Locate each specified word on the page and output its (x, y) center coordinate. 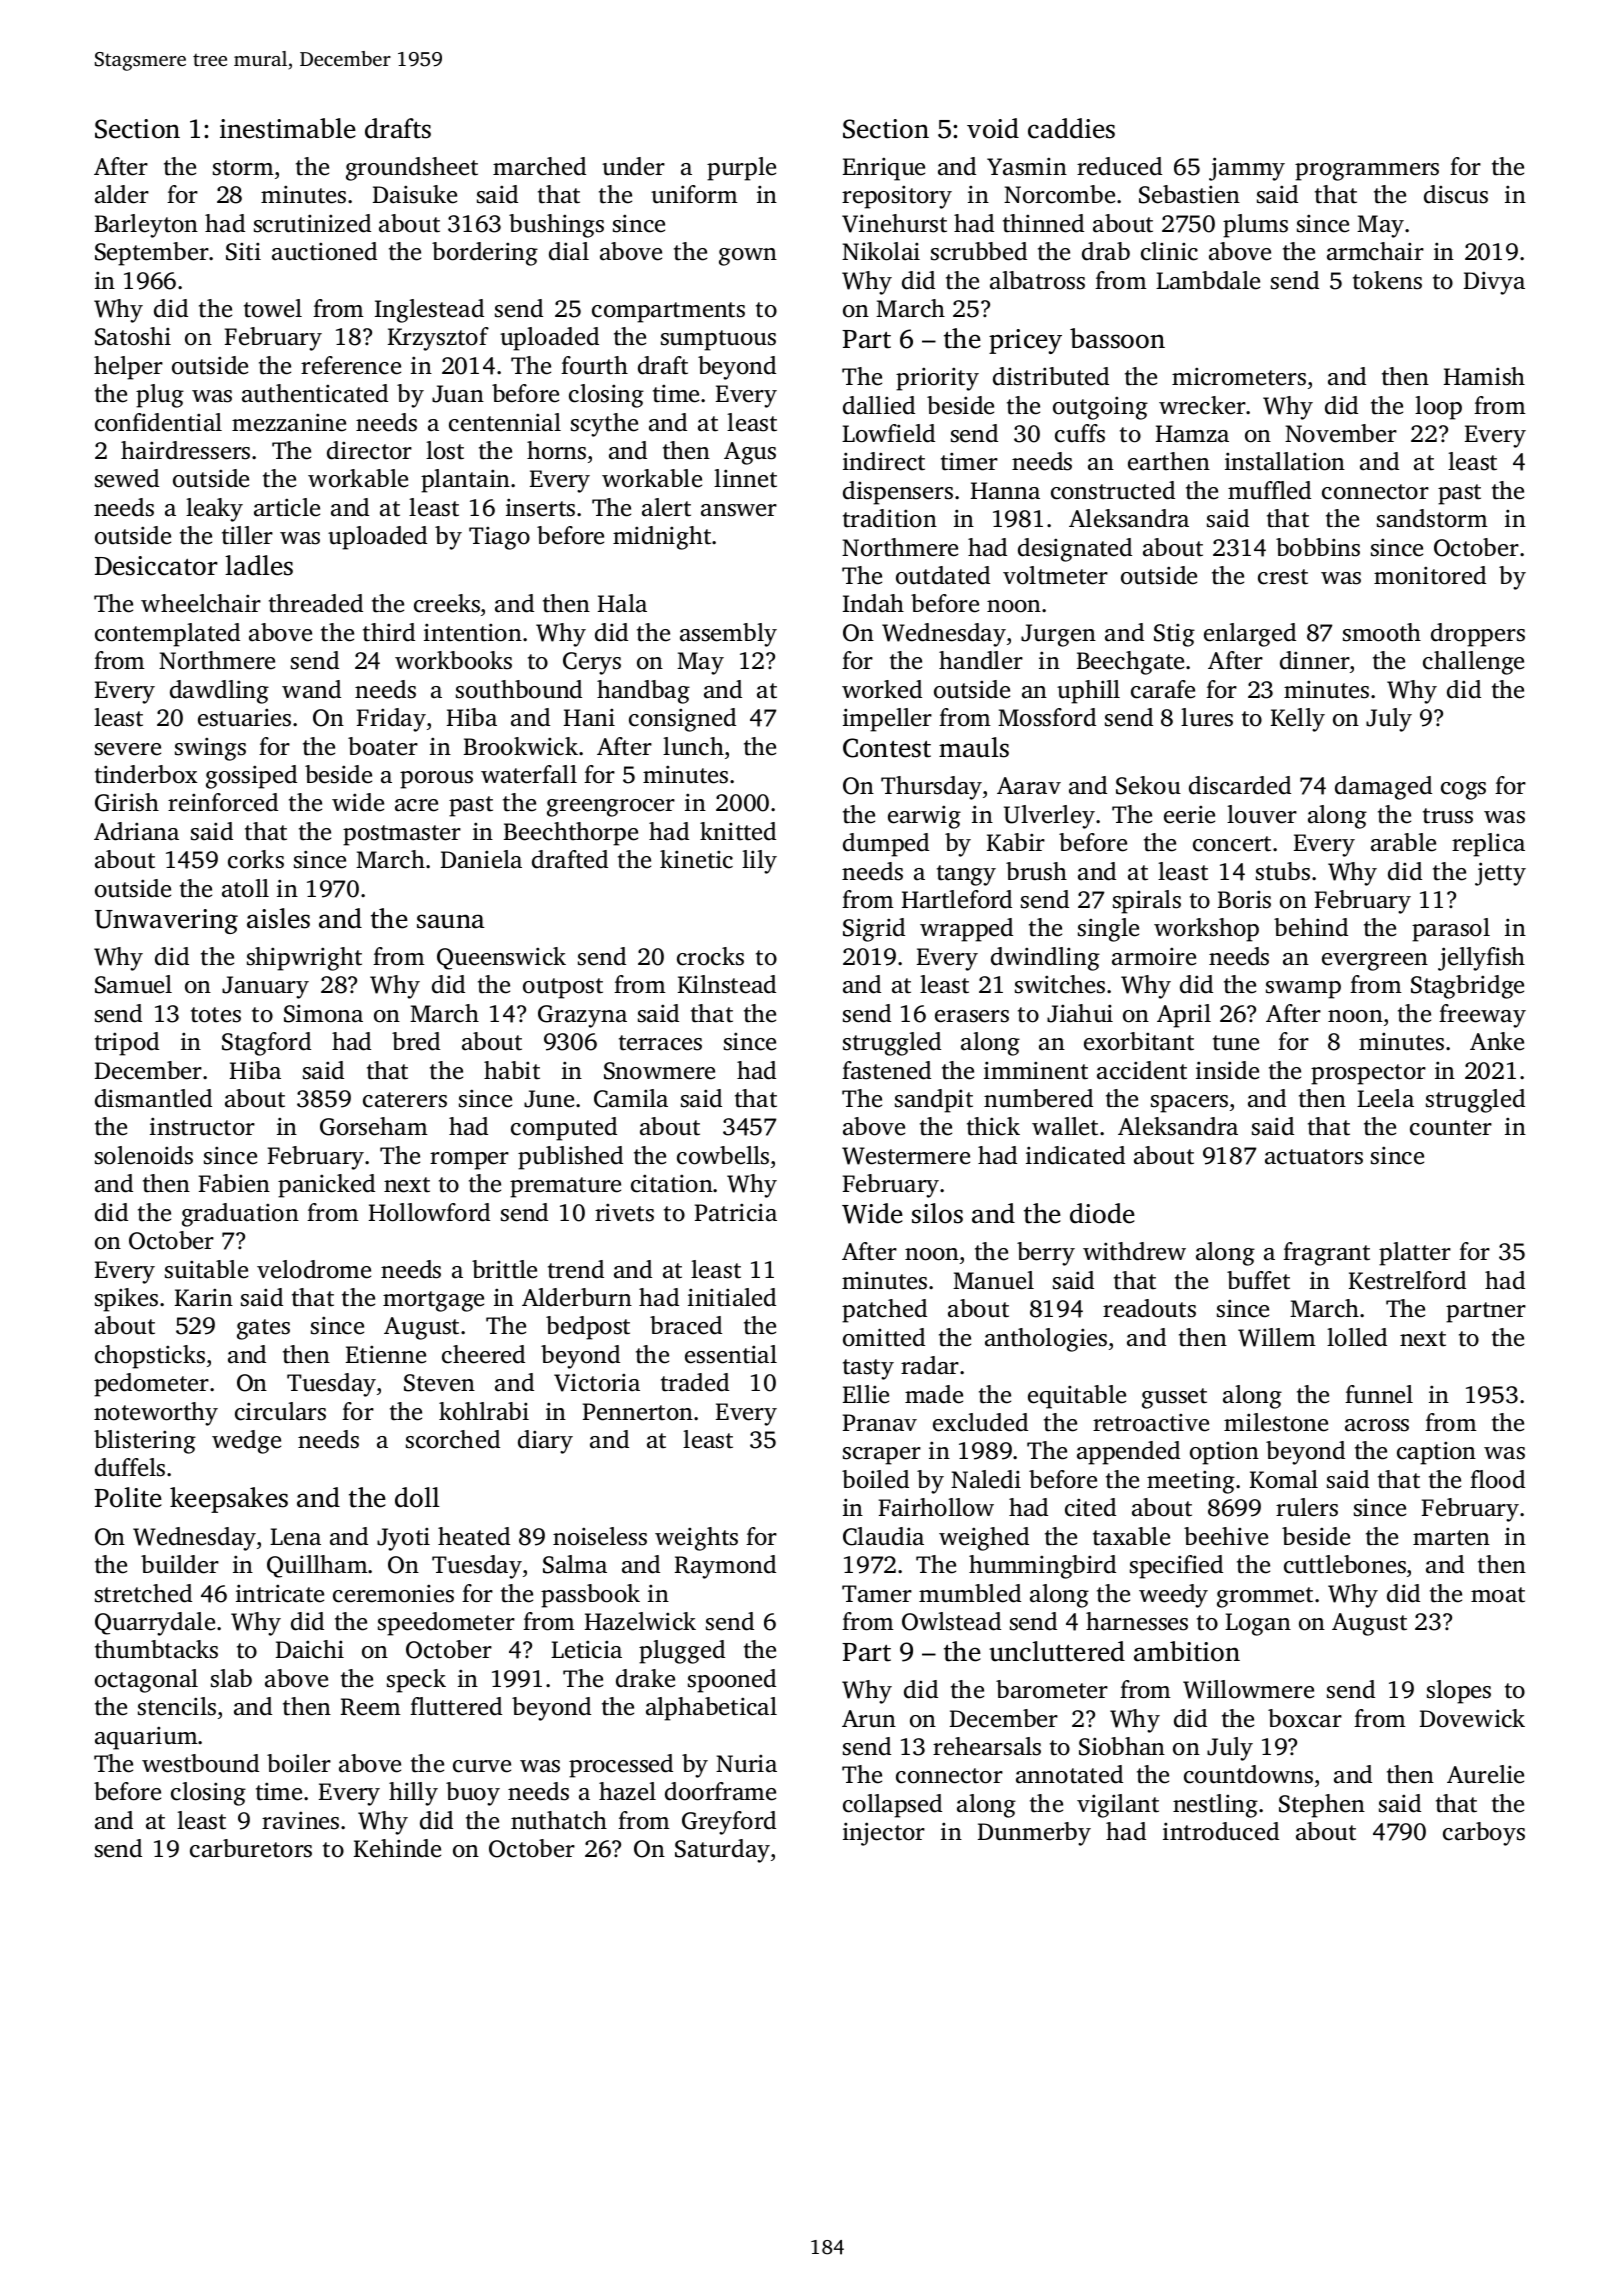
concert (1232, 844)
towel (273, 308)
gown (748, 257)
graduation (240, 1215)
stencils (177, 1706)
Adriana (136, 831)
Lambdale (1208, 280)
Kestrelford (1407, 1280)
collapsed (892, 1806)
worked (882, 689)
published (570, 1158)
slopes (1459, 1692)
